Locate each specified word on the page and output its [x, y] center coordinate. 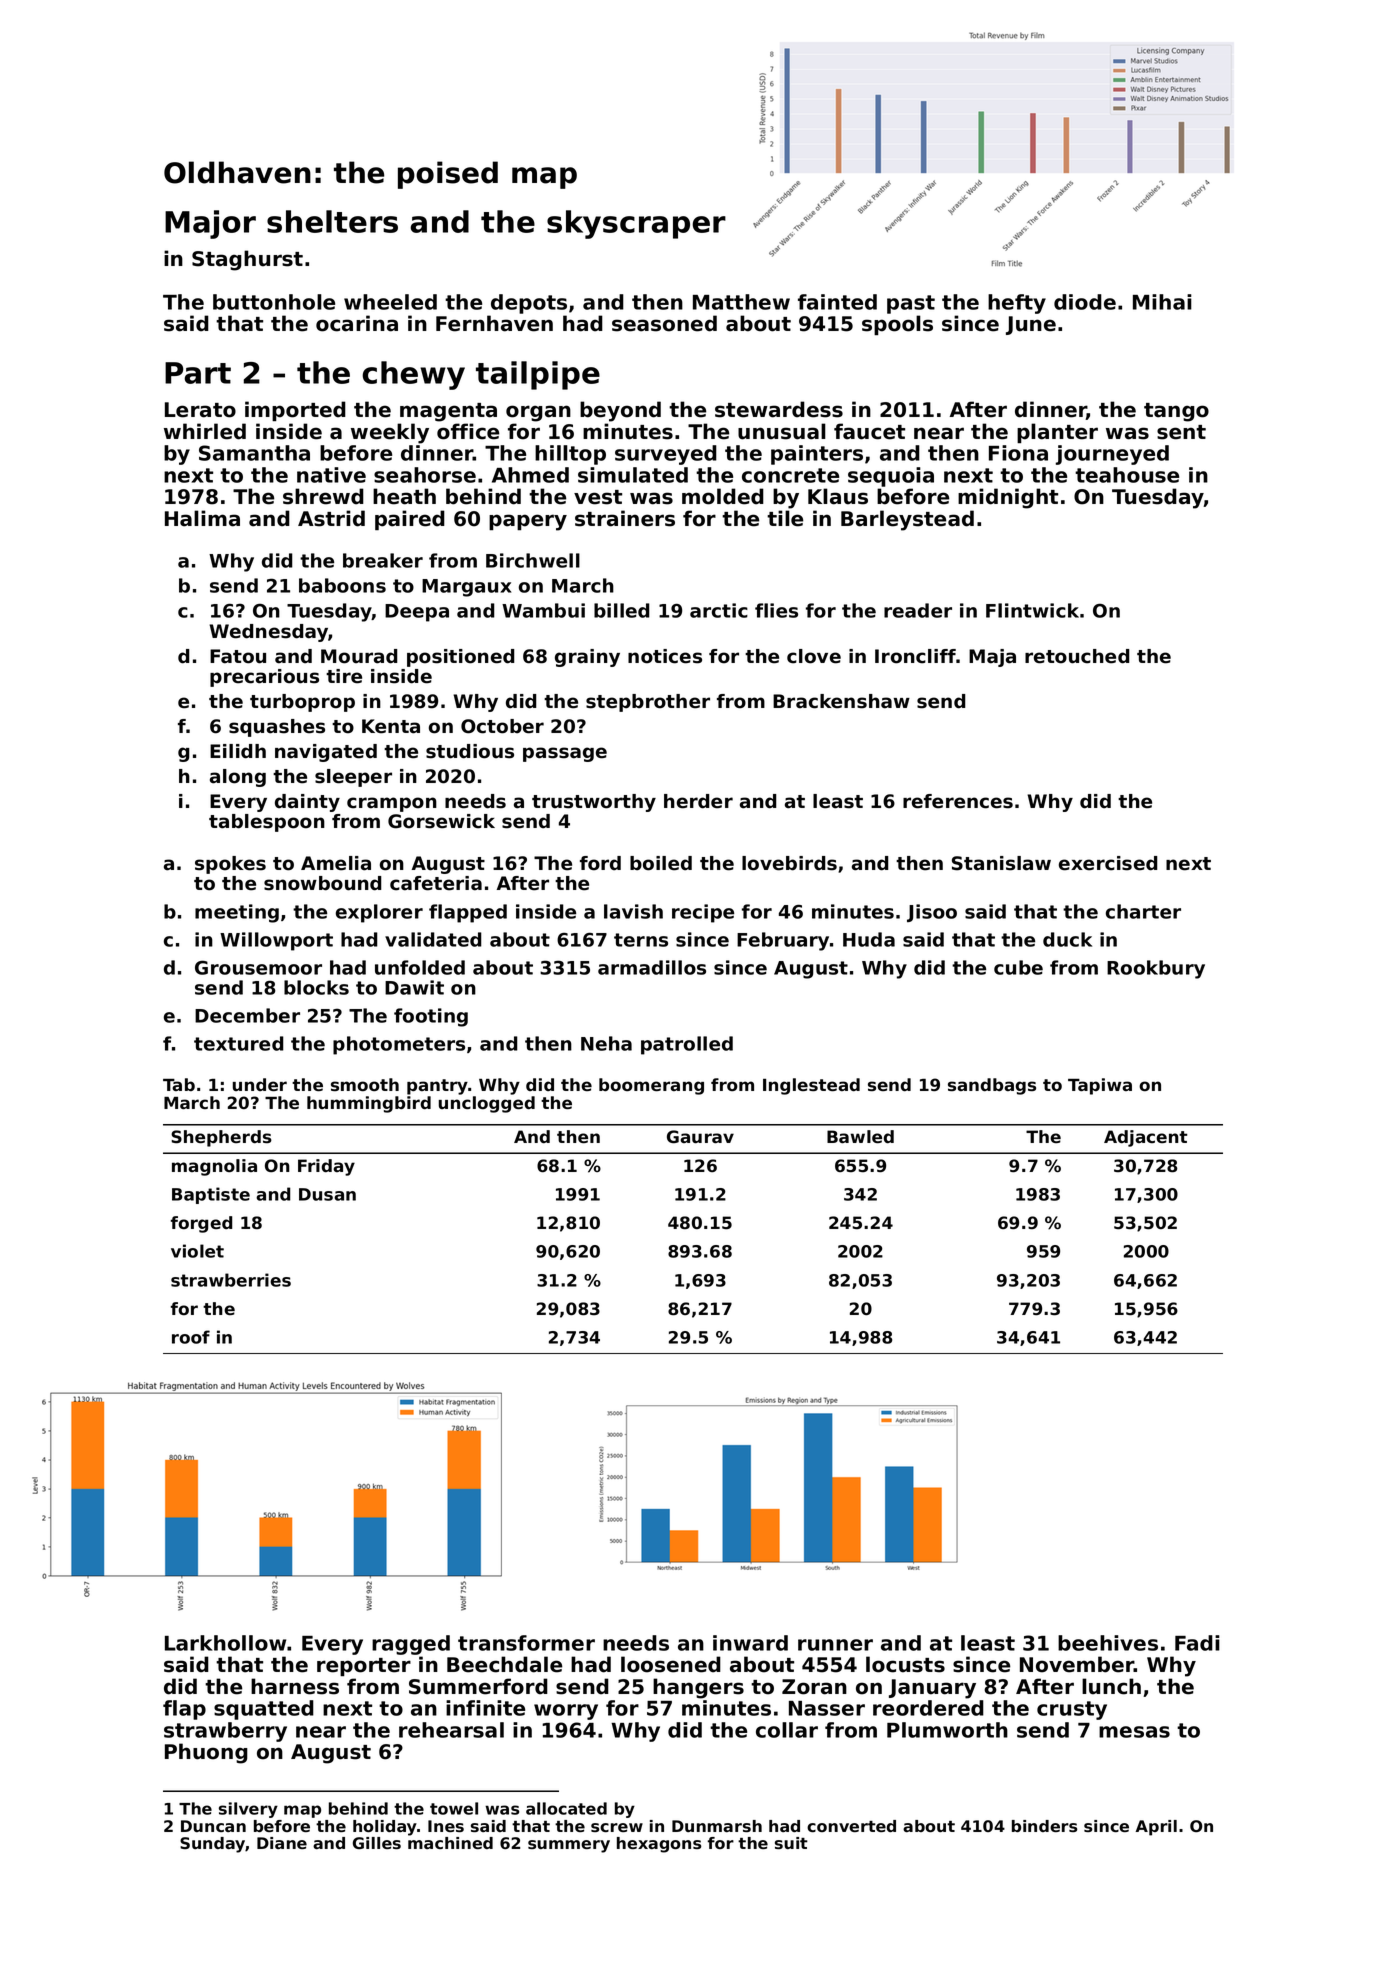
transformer [526, 1643]
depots [529, 304]
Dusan [327, 1194]
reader [918, 610]
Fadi [1197, 1643]
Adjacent [1145, 1138]
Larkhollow [225, 1643]
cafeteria [436, 883]
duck [1067, 939]
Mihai [1162, 302]
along [238, 778]
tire [344, 676]
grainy [587, 658]
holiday [385, 1828]
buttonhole [274, 302]
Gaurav [700, 1137]
